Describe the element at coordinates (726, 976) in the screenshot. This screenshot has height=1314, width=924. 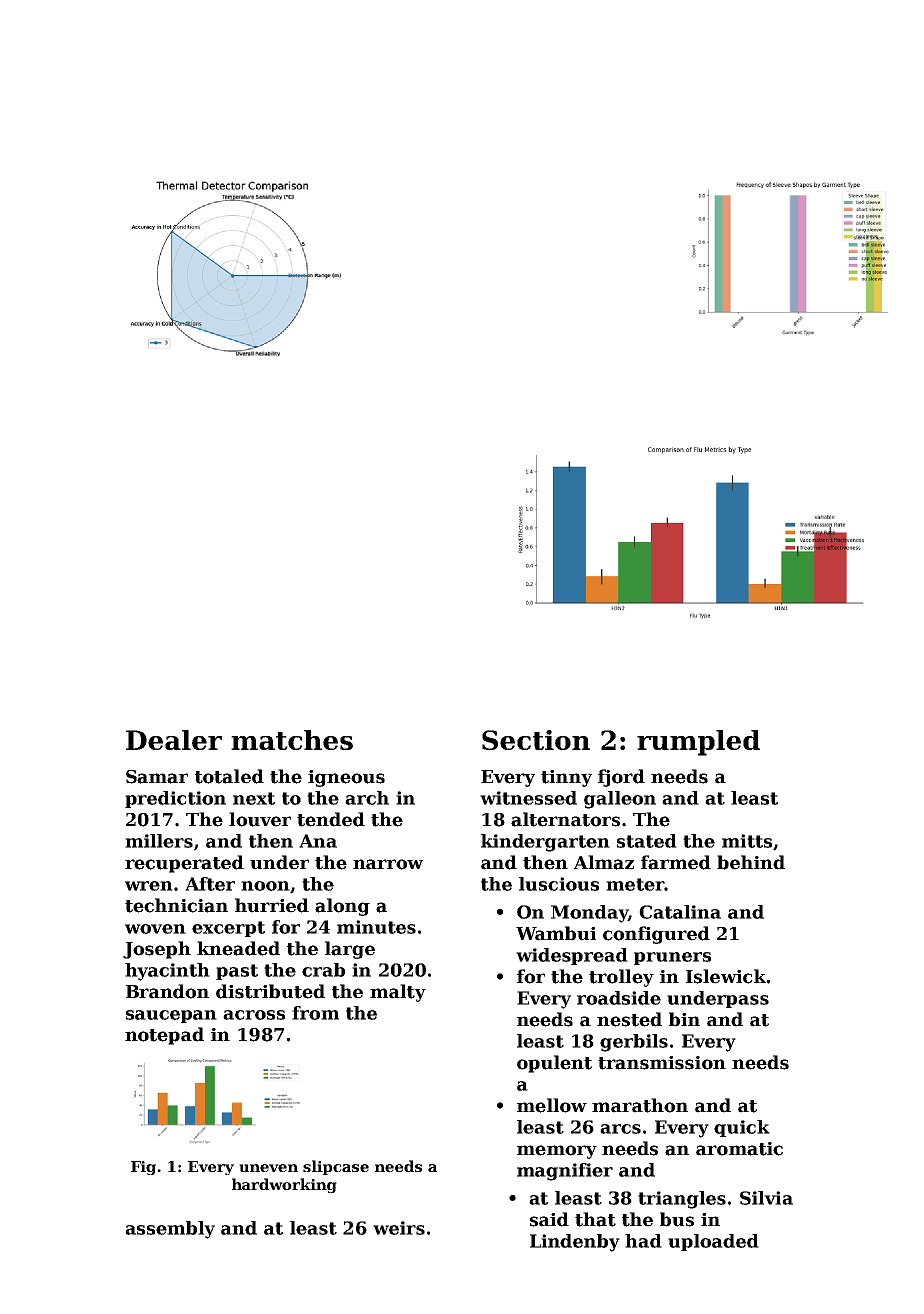
I see `Islewick` at that location.
